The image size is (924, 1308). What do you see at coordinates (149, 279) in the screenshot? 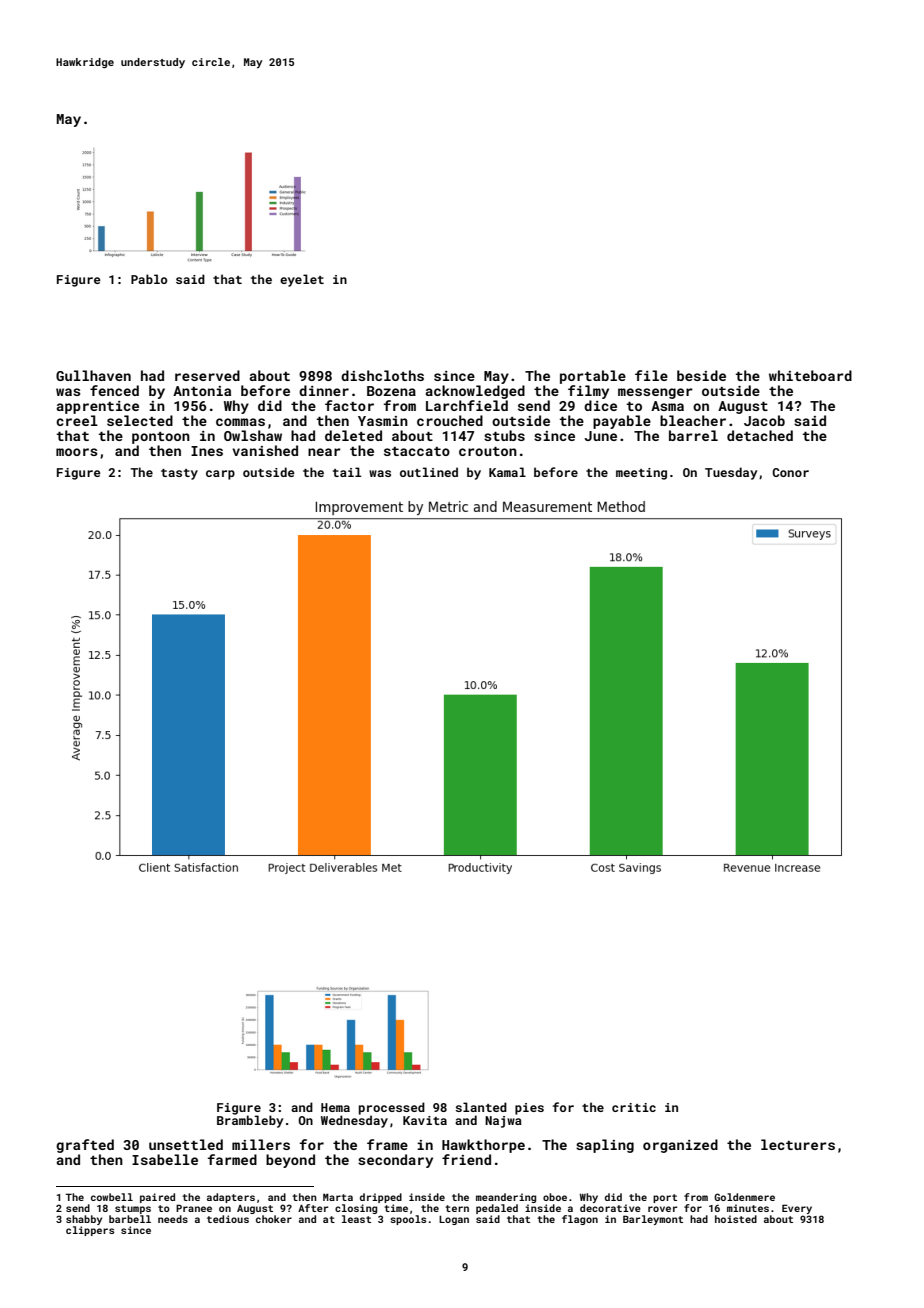
I see `Pablo` at bounding box center [149, 279].
